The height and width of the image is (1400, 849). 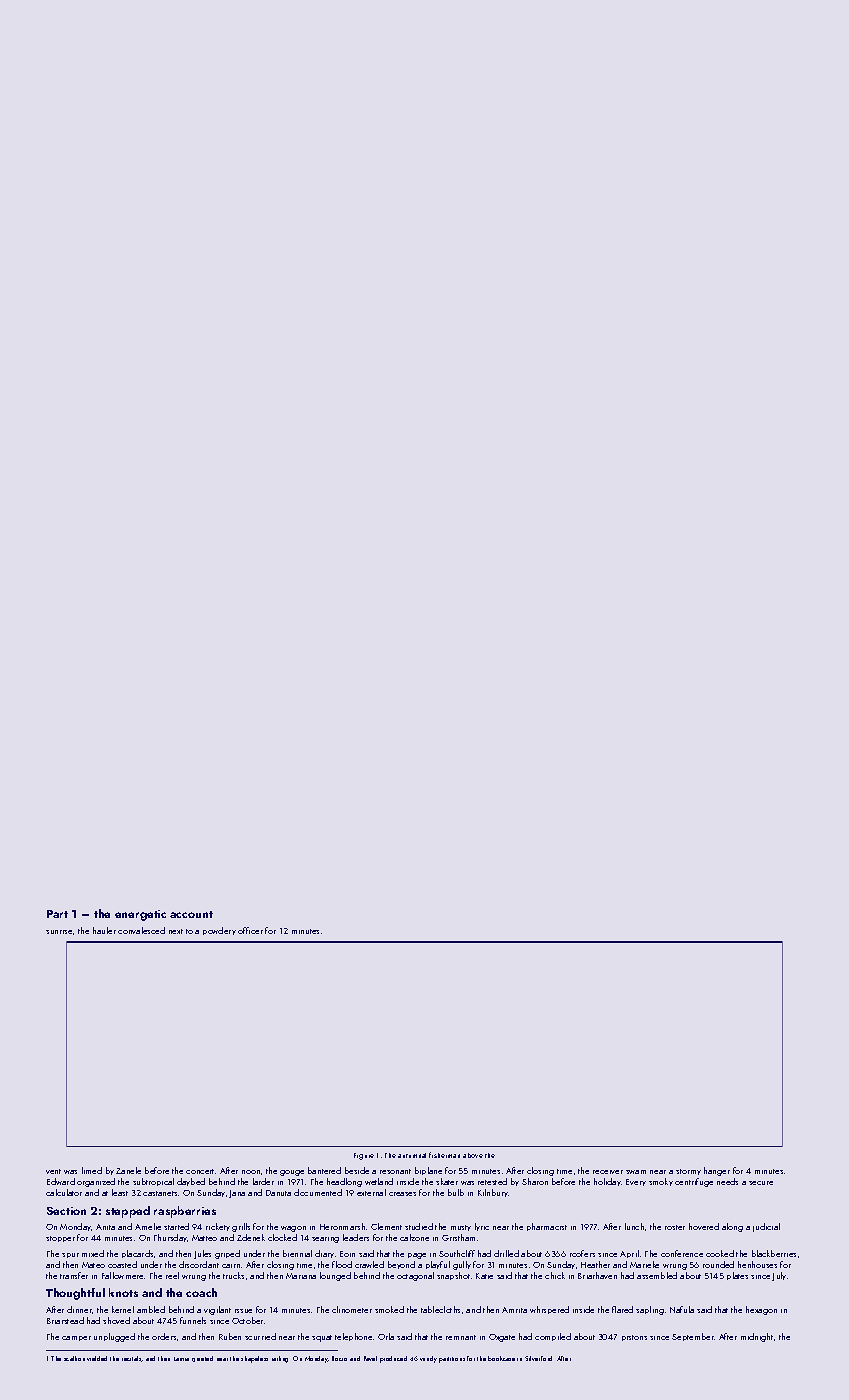 What do you see at coordinates (688, 1172) in the image?
I see `stormy` at bounding box center [688, 1172].
